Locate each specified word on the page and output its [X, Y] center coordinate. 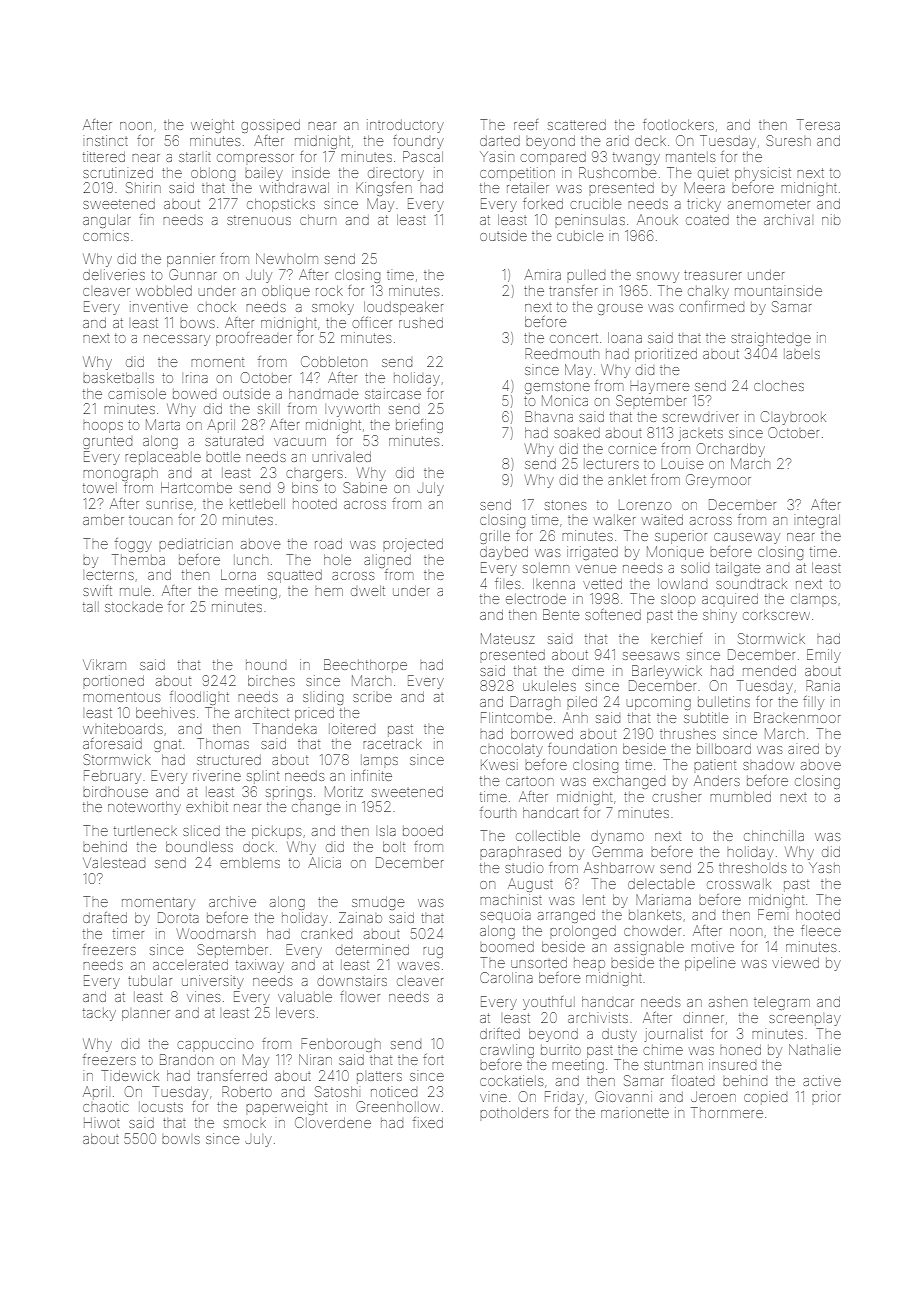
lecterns [110, 575]
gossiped [270, 126]
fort [433, 1059]
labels [802, 354]
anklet [627, 480]
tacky [99, 1014]
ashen [728, 1002]
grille [495, 537]
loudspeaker [403, 308]
